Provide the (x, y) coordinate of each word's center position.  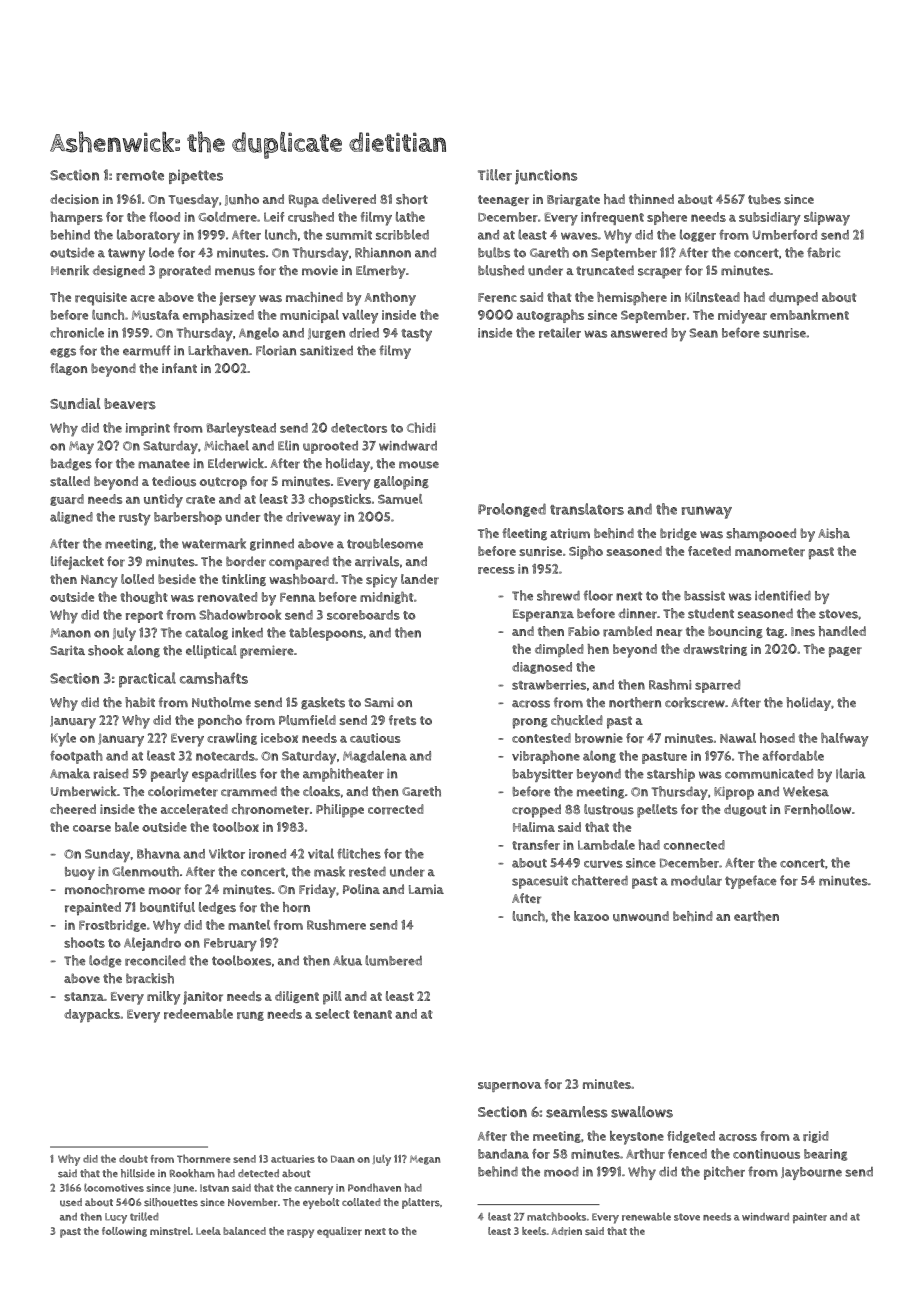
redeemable (198, 1014)
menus (235, 272)
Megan (425, 1160)
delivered (349, 199)
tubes (764, 199)
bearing (825, 1155)
